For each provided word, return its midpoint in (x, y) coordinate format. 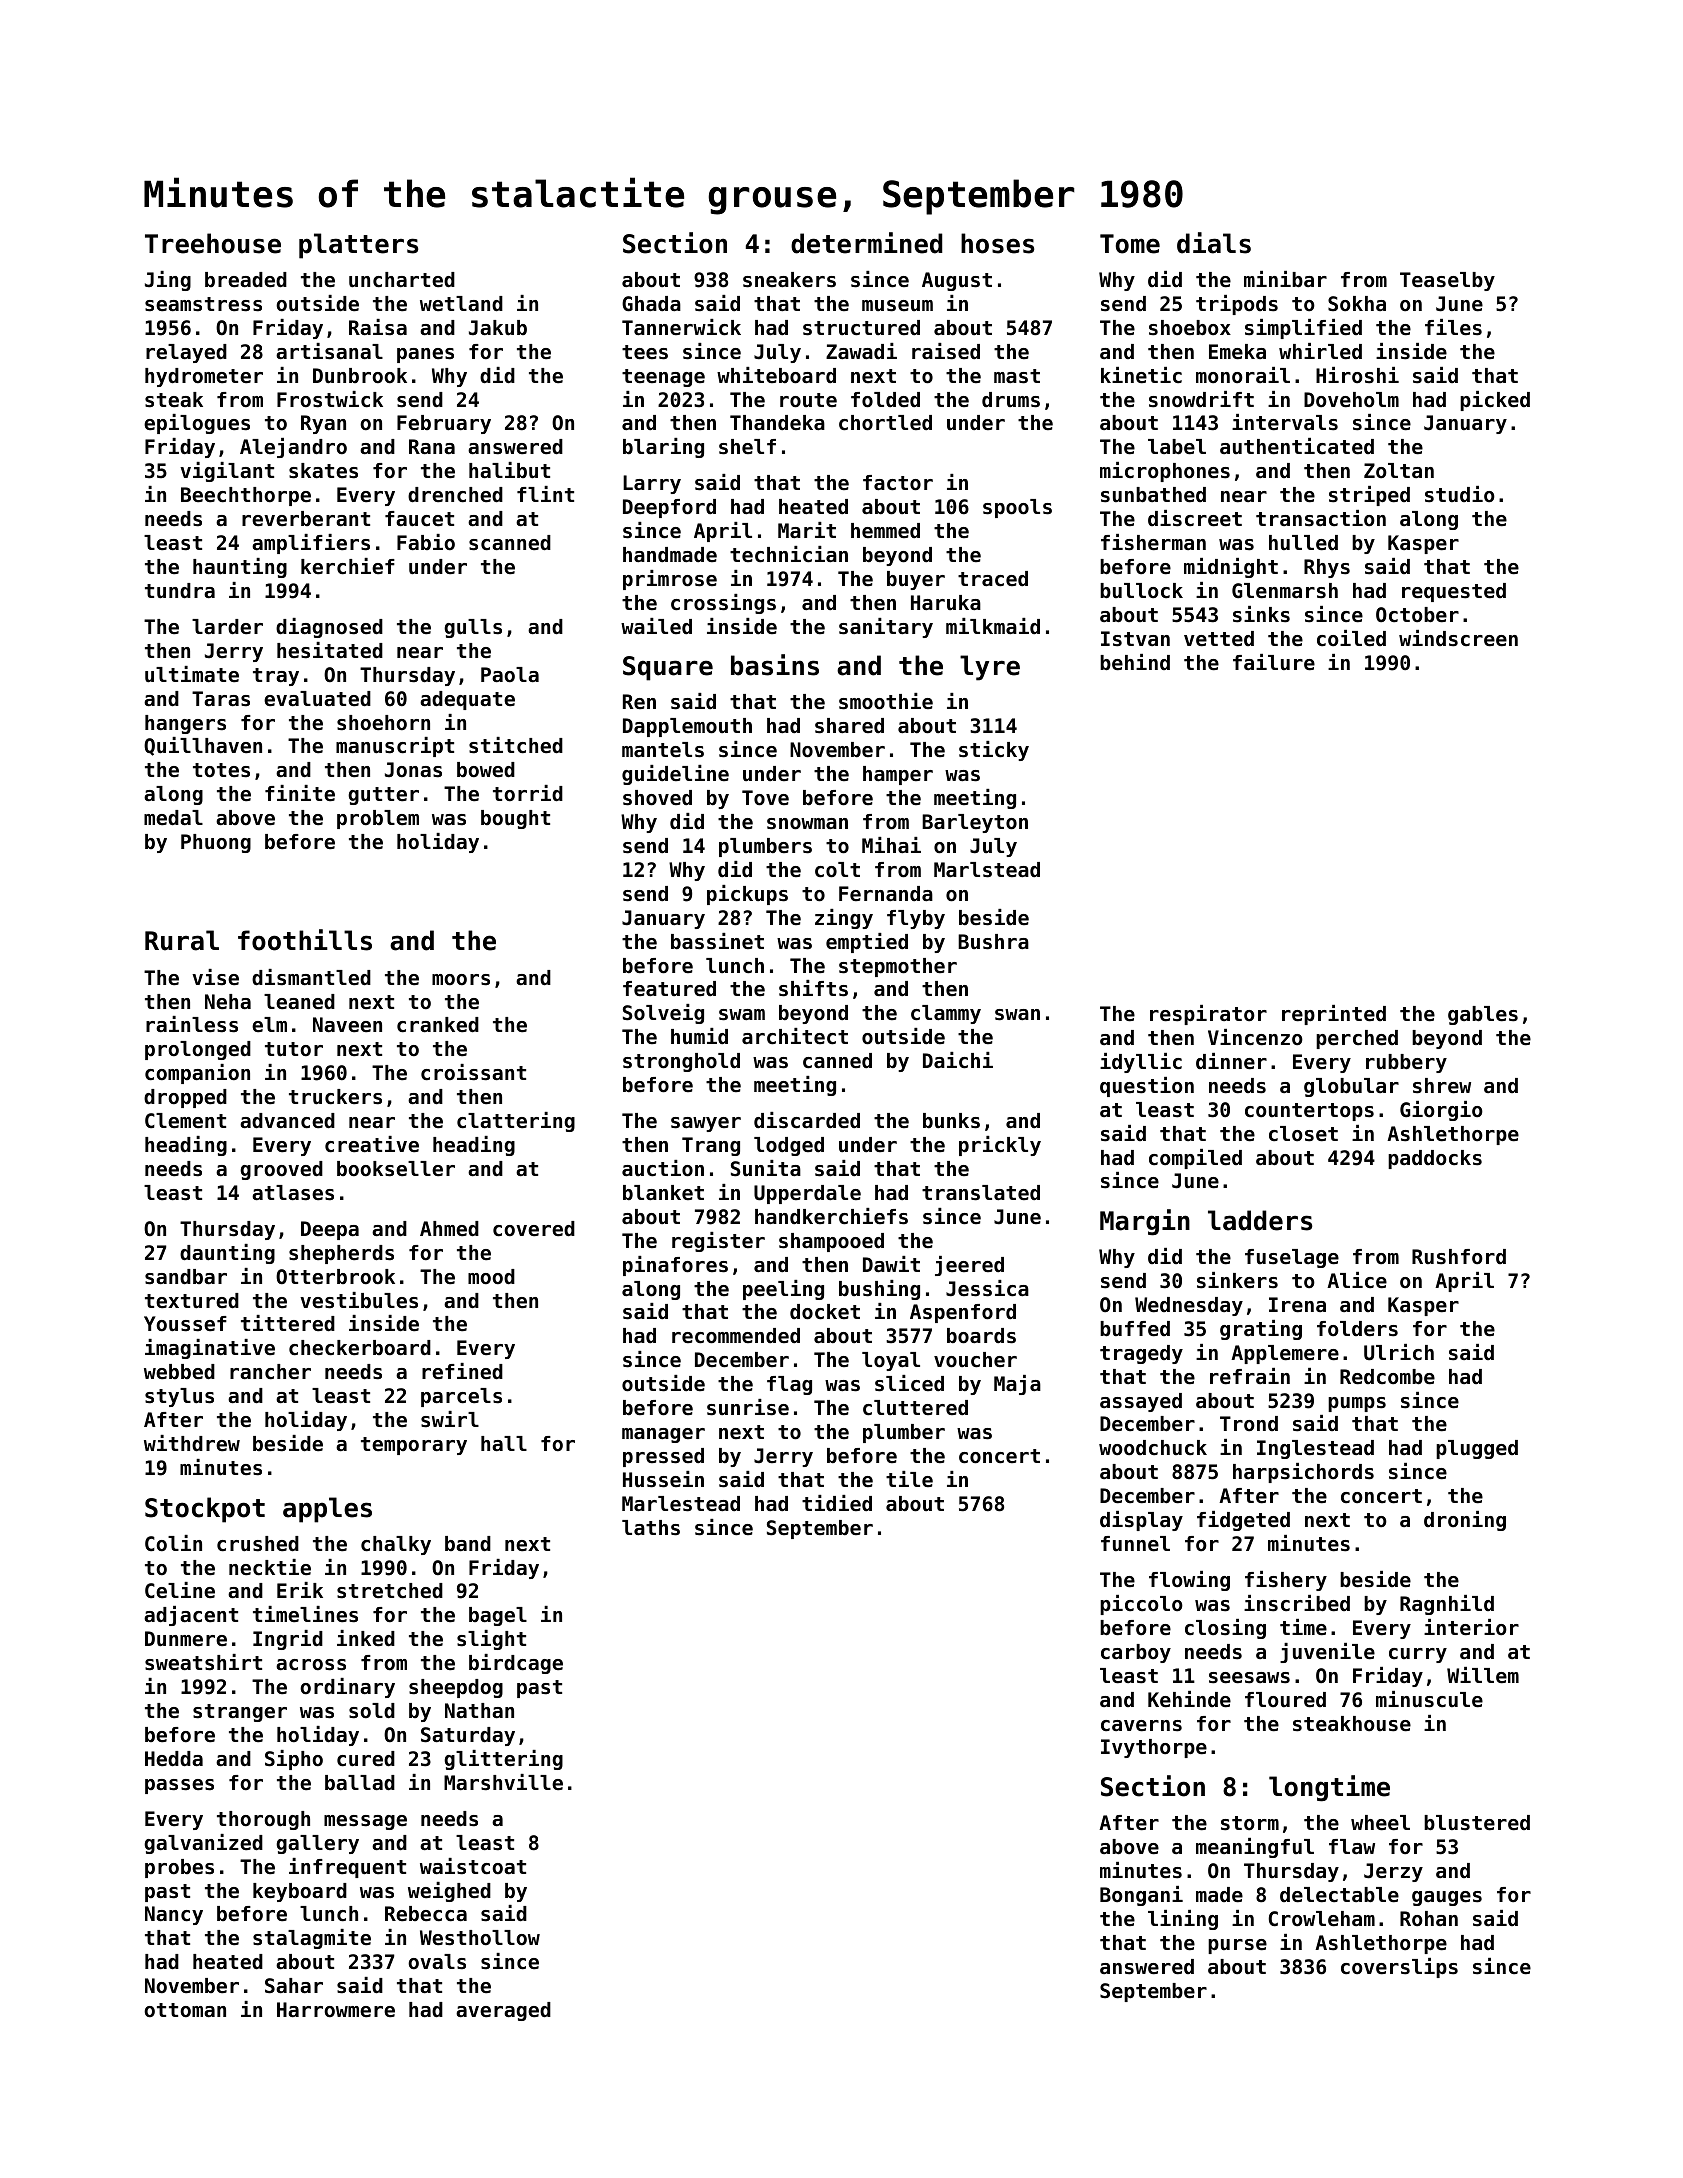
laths (651, 1528)
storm (1250, 1823)
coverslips (1399, 1968)
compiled (1195, 1159)
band (468, 1544)
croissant (473, 1072)
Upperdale (807, 1194)
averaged (503, 2011)
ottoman (185, 2010)
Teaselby (1447, 281)
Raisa (378, 327)
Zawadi (861, 351)
